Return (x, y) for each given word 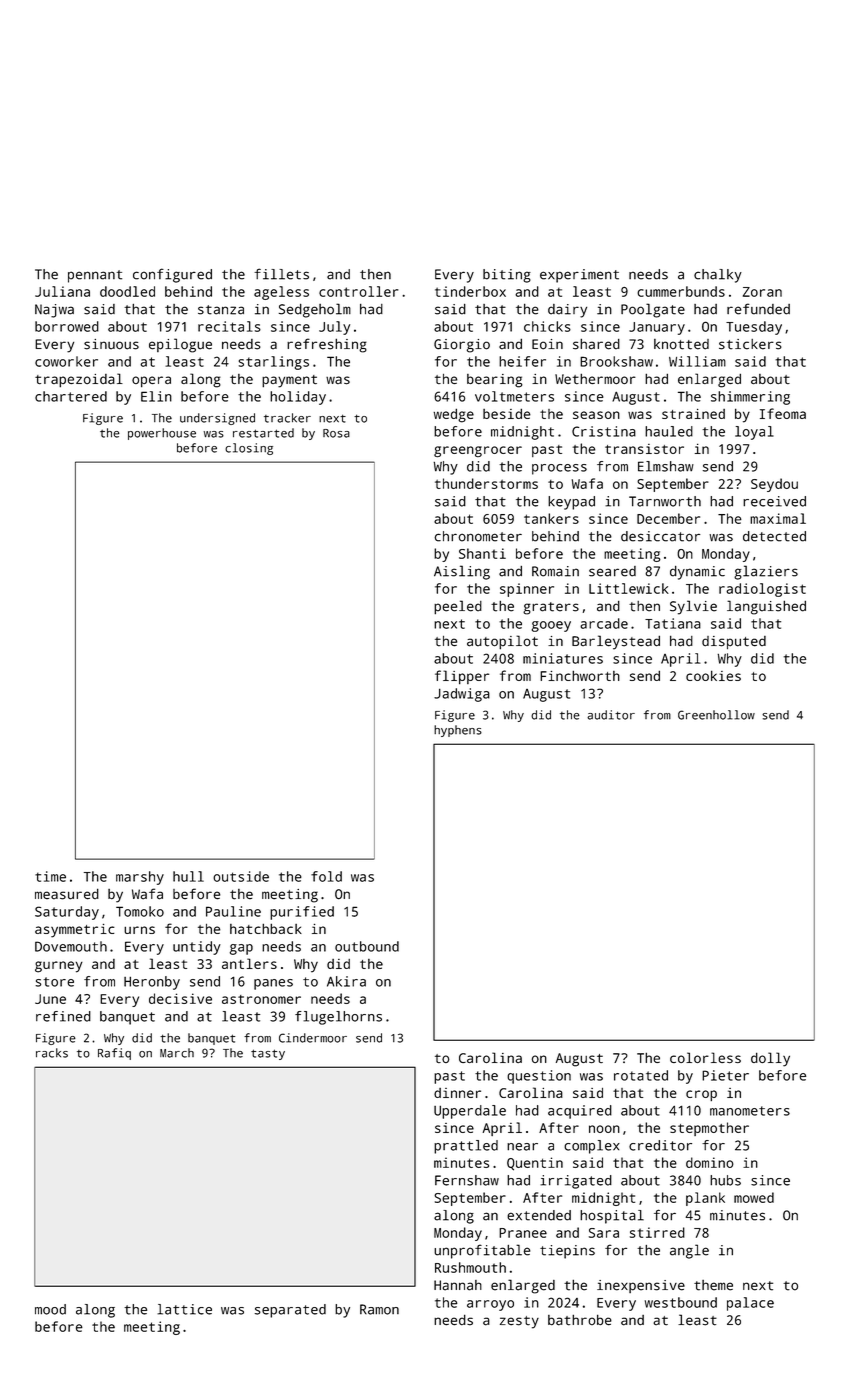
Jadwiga (462, 695)
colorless (705, 1057)
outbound (367, 946)
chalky (718, 276)
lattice (184, 1309)
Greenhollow (716, 715)
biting (507, 276)
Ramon (379, 1309)
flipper (462, 677)
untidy (197, 948)
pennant (95, 276)
